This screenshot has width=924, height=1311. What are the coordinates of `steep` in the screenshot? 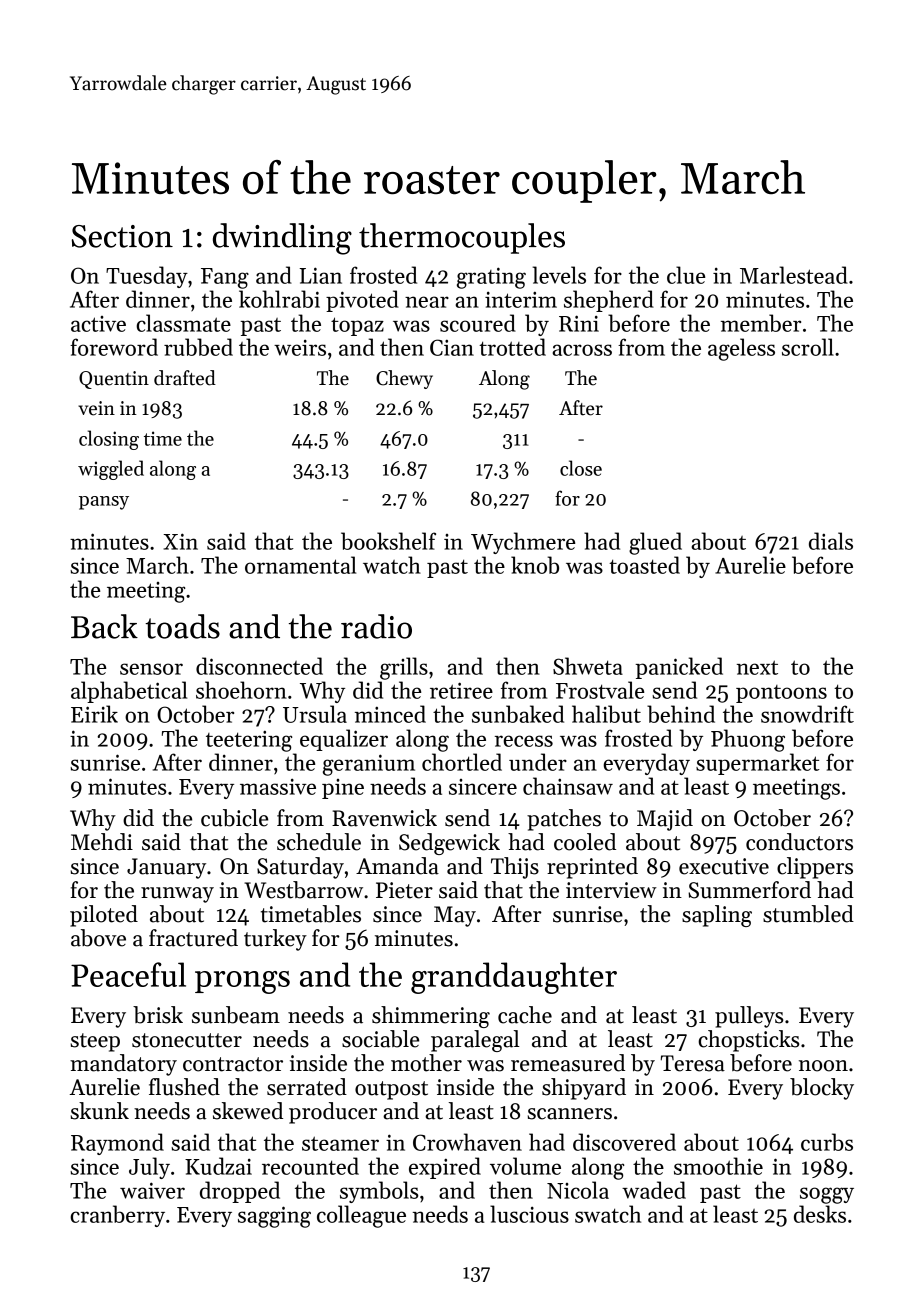 It's located at (95, 1042).
